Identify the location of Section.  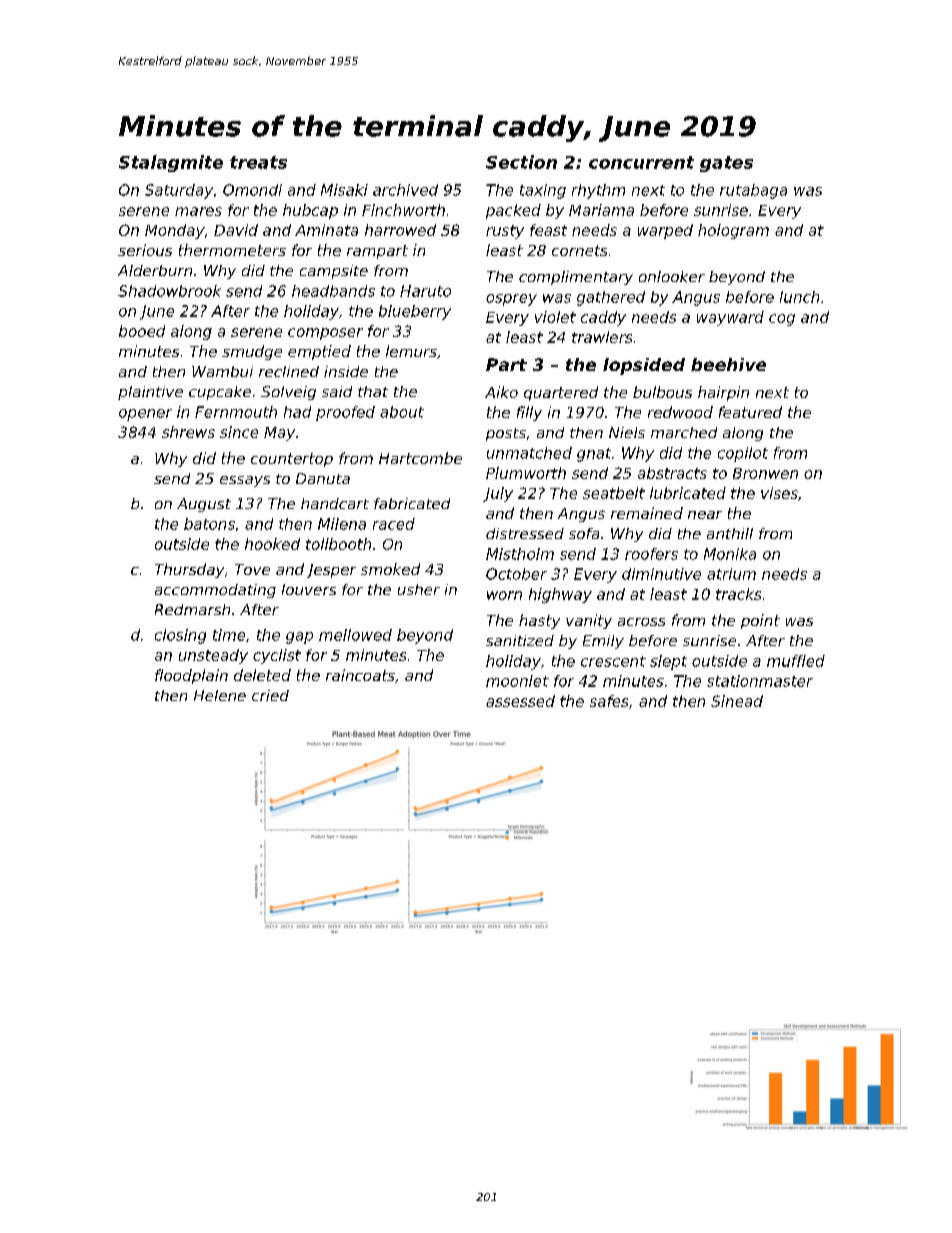
(521, 162).
